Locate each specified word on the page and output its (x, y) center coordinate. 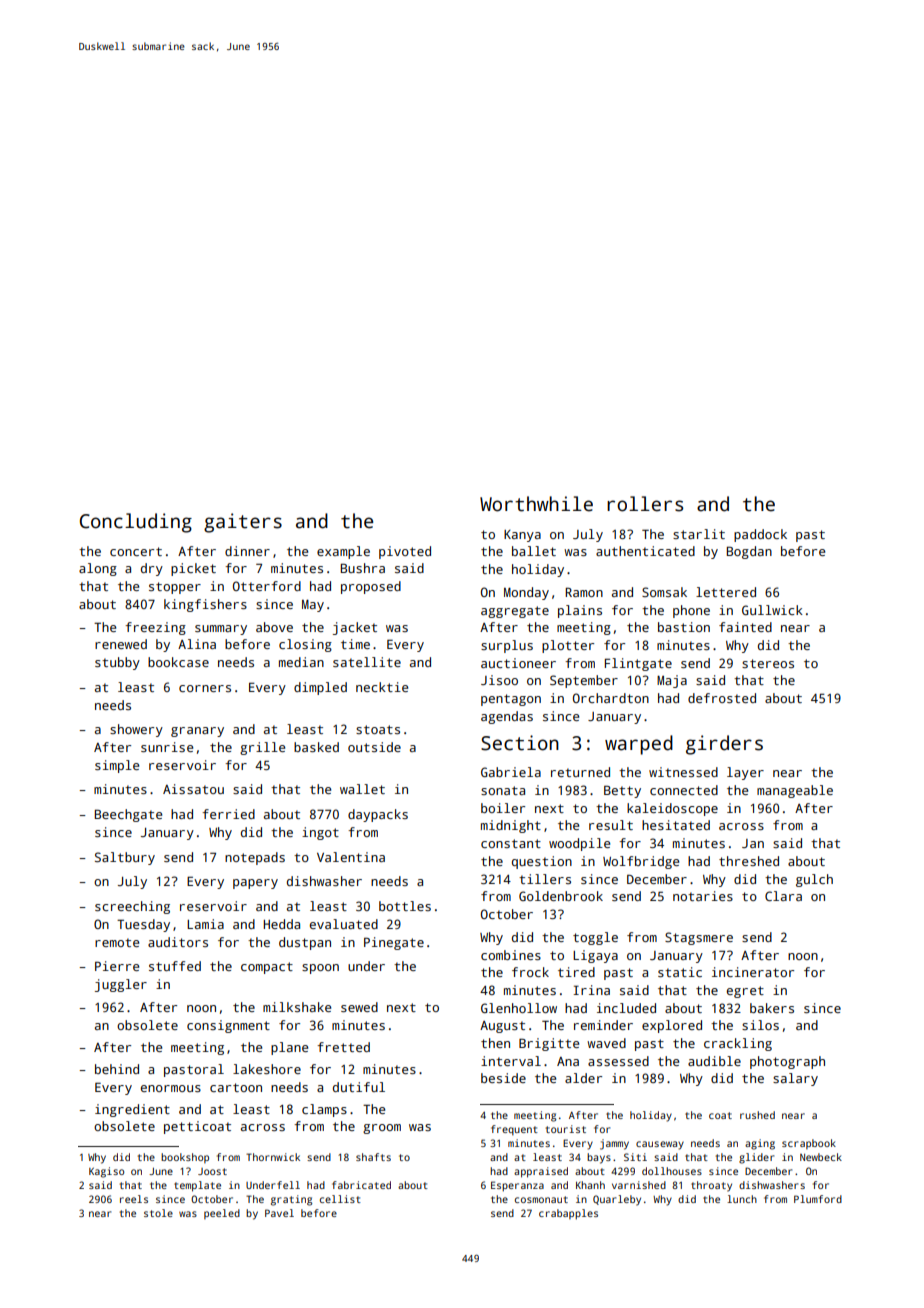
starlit (699, 534)
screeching (132, 907)
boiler (503, 808)
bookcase (178, 662)
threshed (749, 861)
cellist (340, 1199)
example (343, 552)
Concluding (136, 523)
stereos (768, 663)
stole (158, 1213)
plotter (568, 646)
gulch (814, 880)
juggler (121, 985)
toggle (595, 938)
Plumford (818, 1199)
